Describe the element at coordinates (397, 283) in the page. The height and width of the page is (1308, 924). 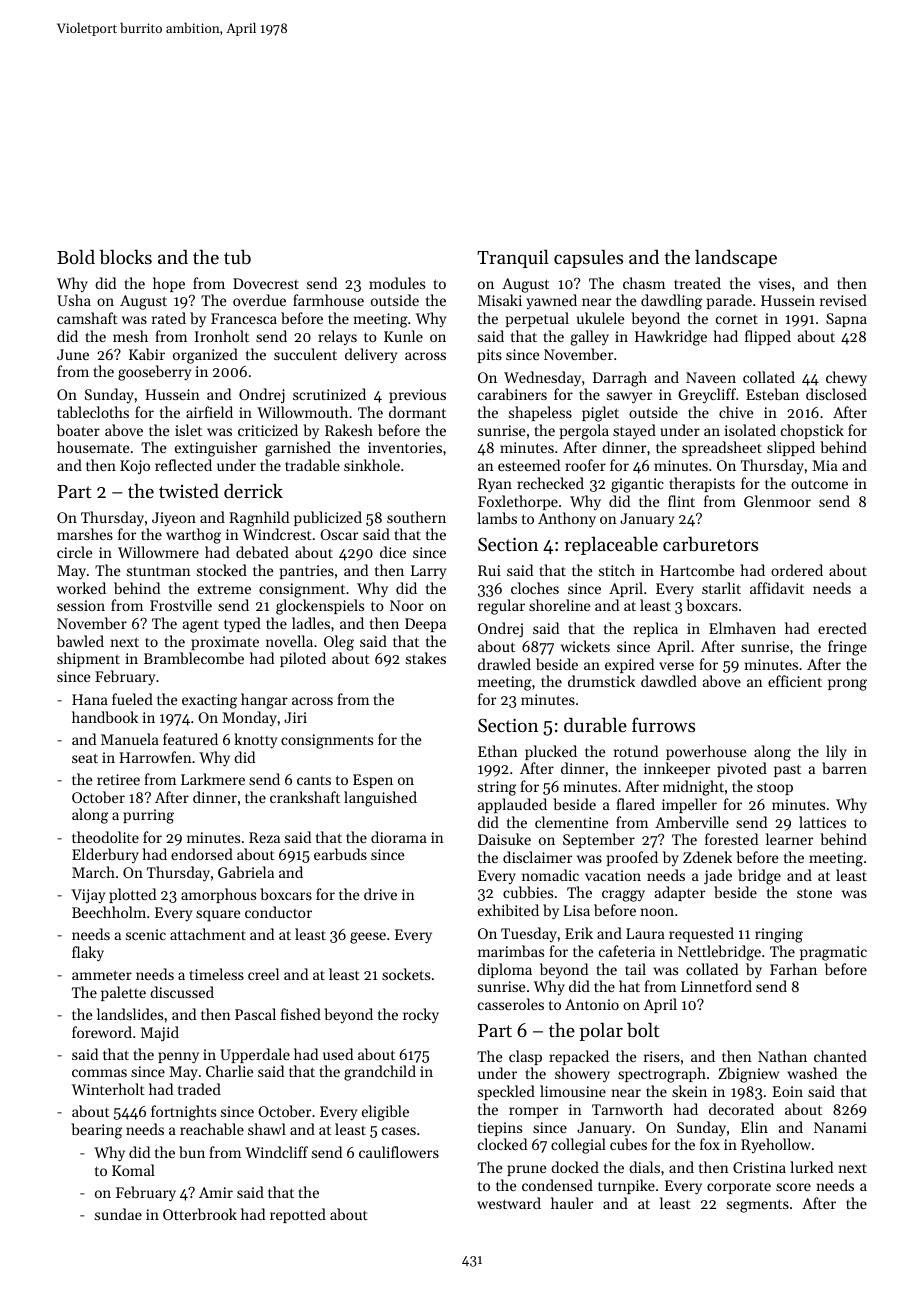
I see `modules` at that location.
